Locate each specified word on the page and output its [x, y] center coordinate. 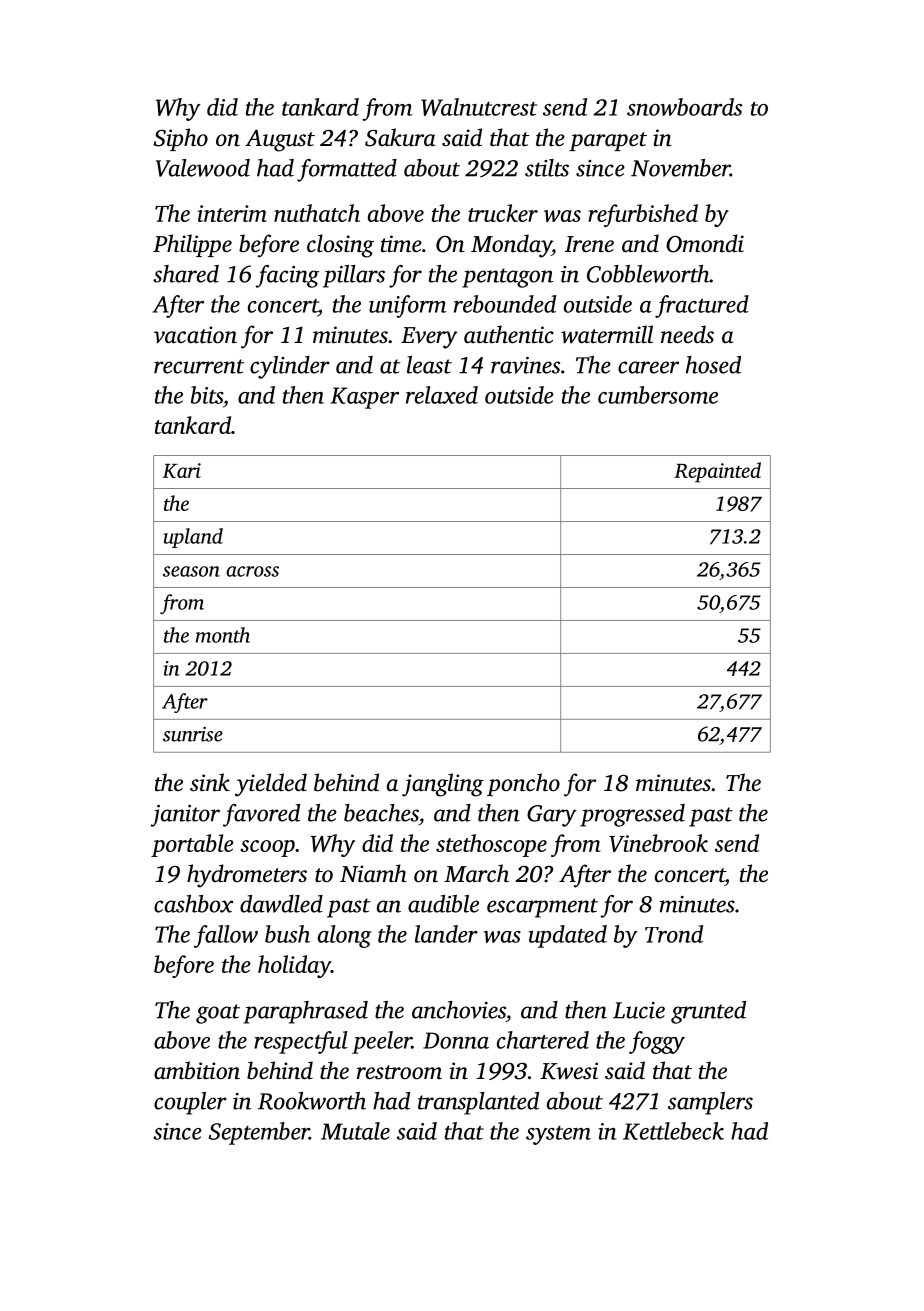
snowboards [684, 107]
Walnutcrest [479, 107]
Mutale [355, 1131]
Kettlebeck [673, 1131]
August [280, 140]
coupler [190, 1103]
